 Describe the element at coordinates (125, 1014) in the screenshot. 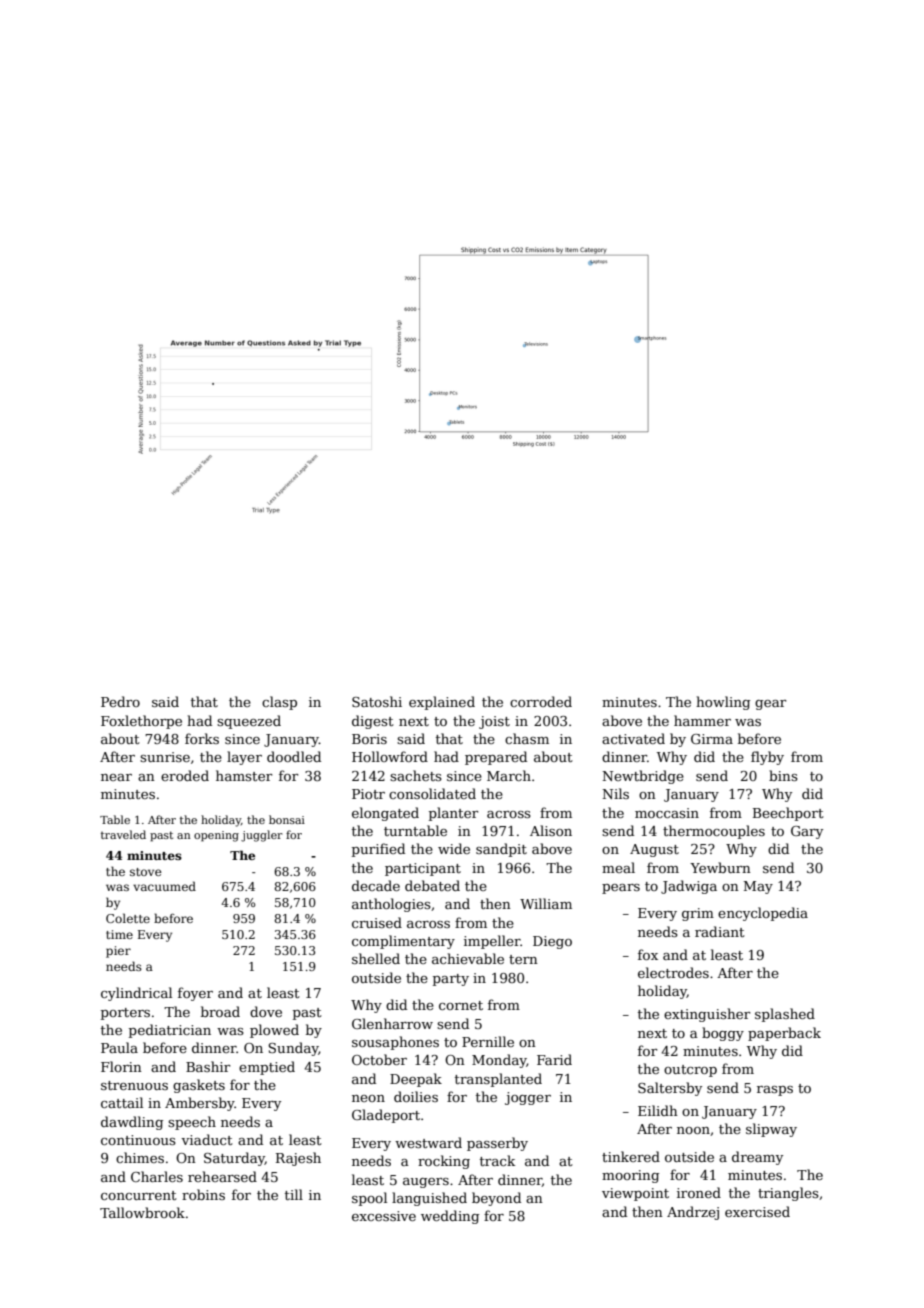

I see `porters` at that location.
